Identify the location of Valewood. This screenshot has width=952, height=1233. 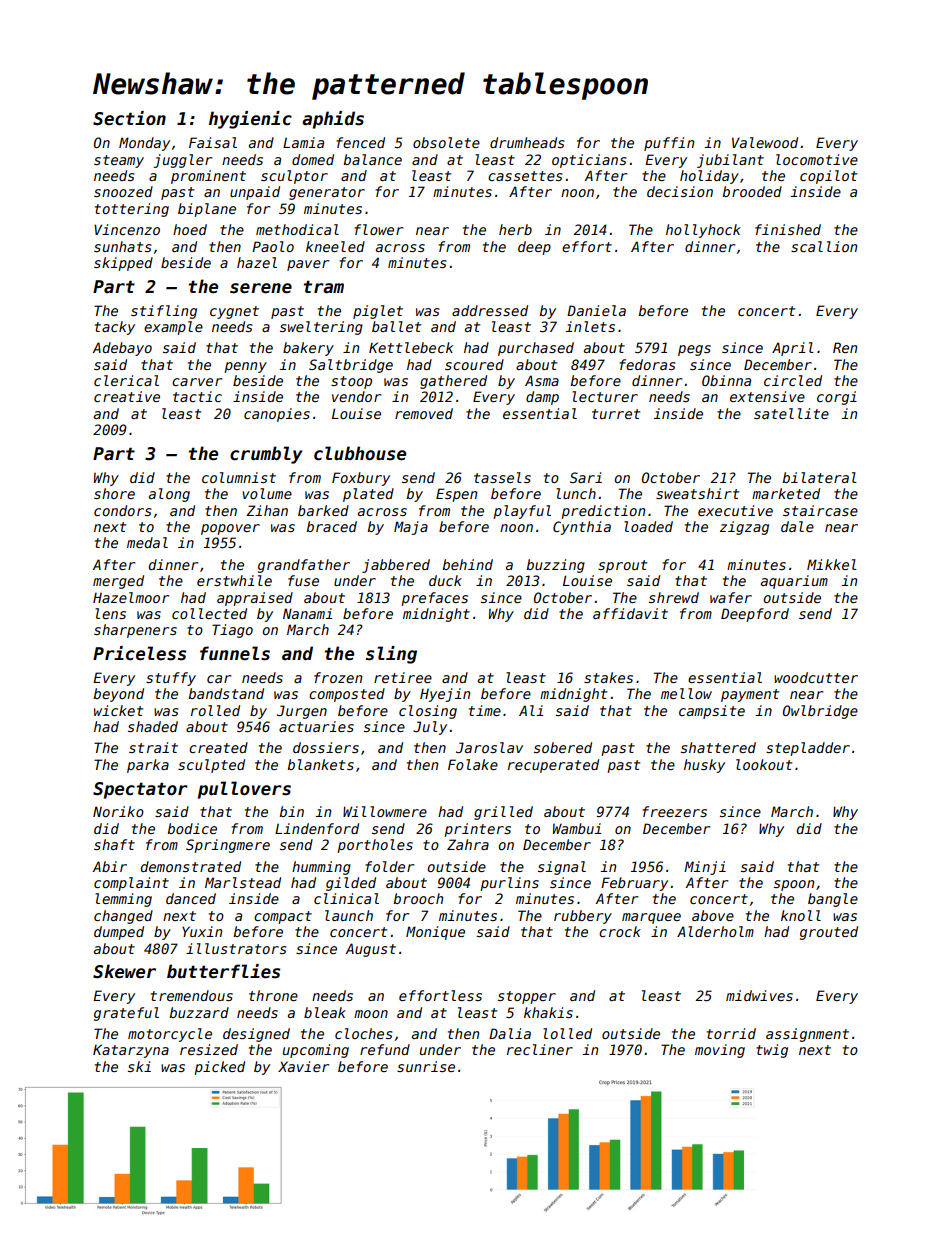
(765, 142).
